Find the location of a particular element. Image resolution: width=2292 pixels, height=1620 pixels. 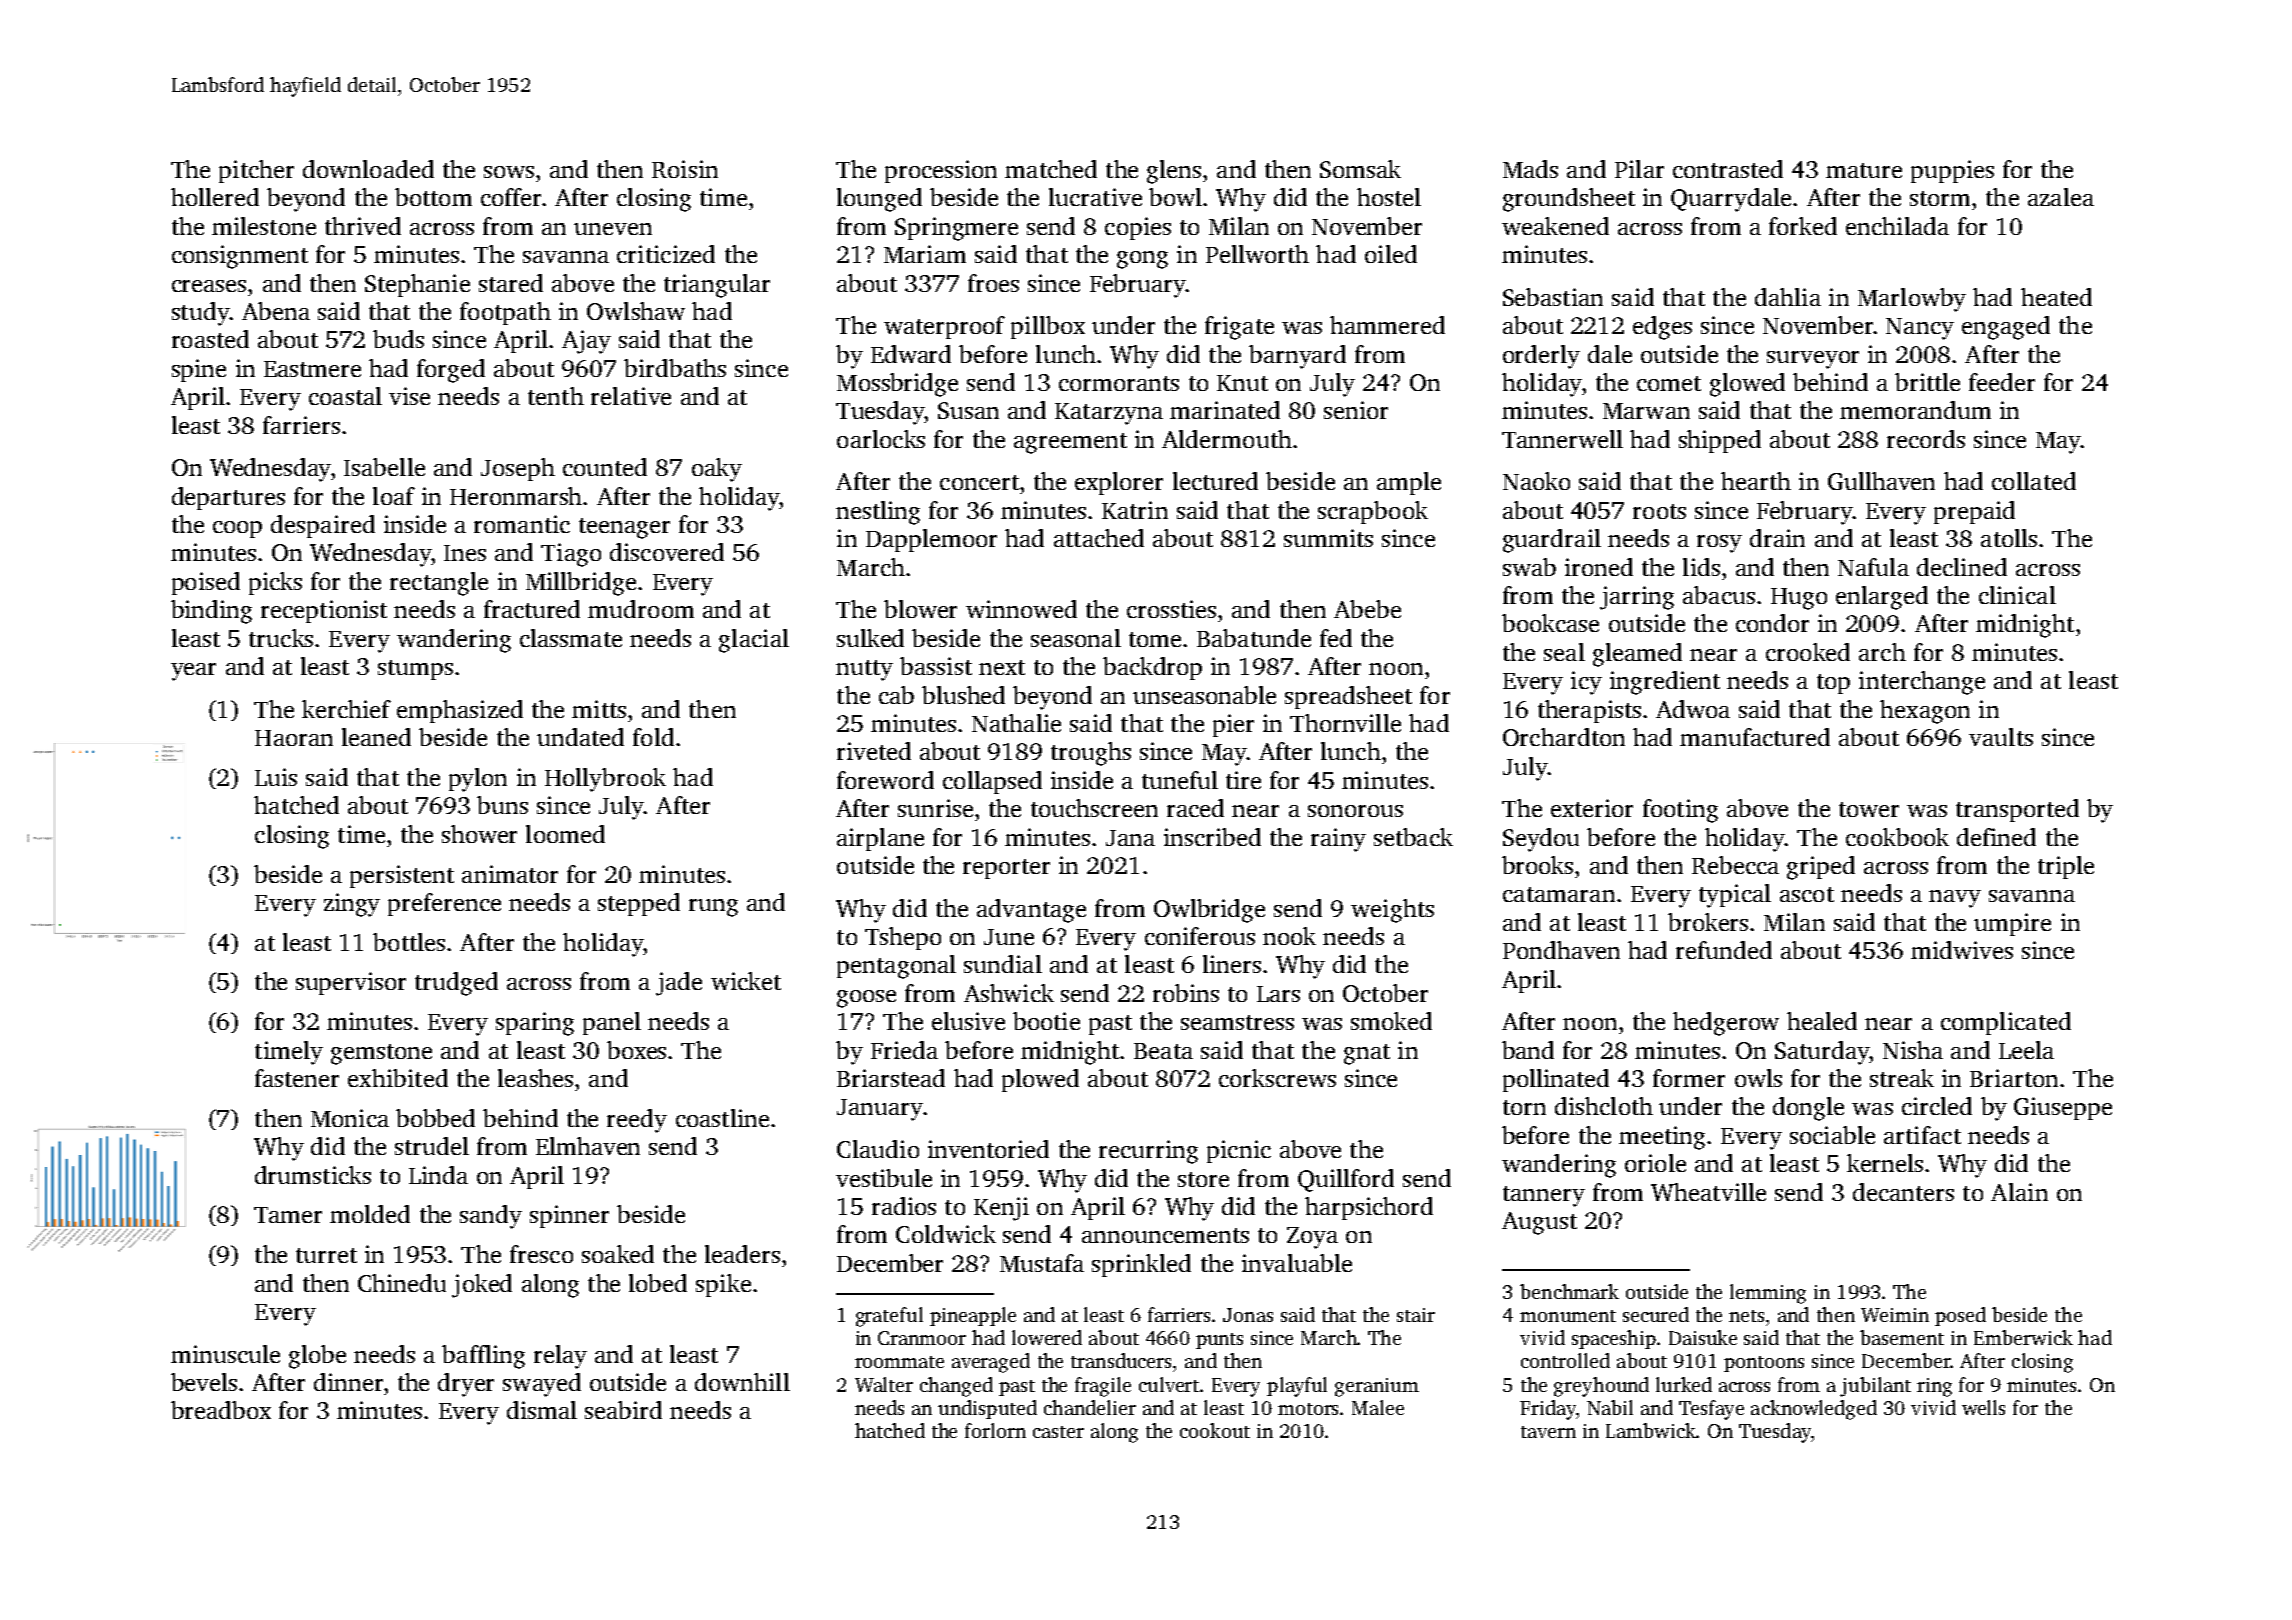

interchange is located at coordinates (1922, 683).
